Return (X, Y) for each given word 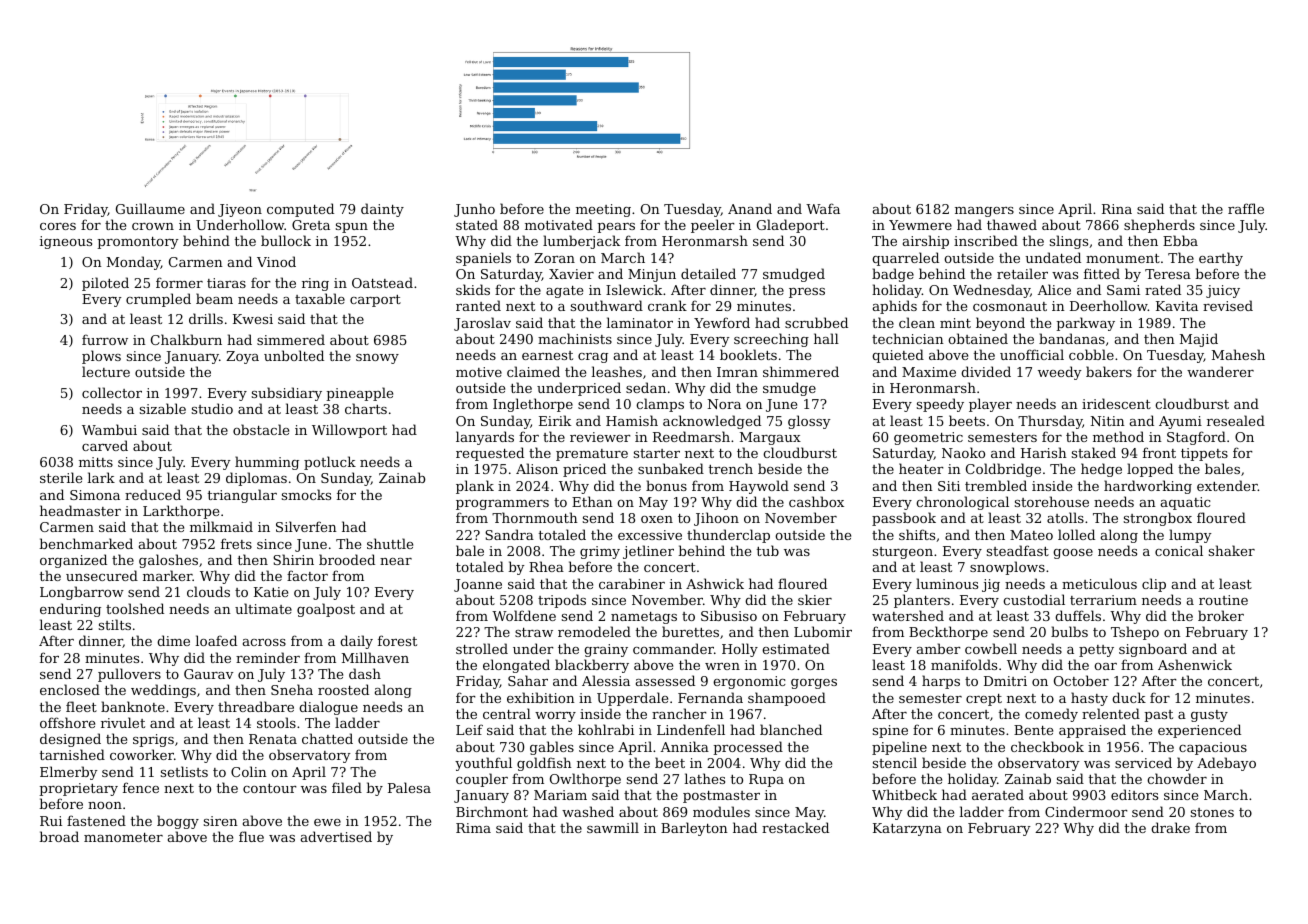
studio (212, 408)
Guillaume (150, 208)
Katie (271, 592)
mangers (984, 212)
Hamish (632, 420)
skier (815, 599)
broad (59, 836)
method (1118, 436)
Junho (474, 210)
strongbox (1158, 519)
